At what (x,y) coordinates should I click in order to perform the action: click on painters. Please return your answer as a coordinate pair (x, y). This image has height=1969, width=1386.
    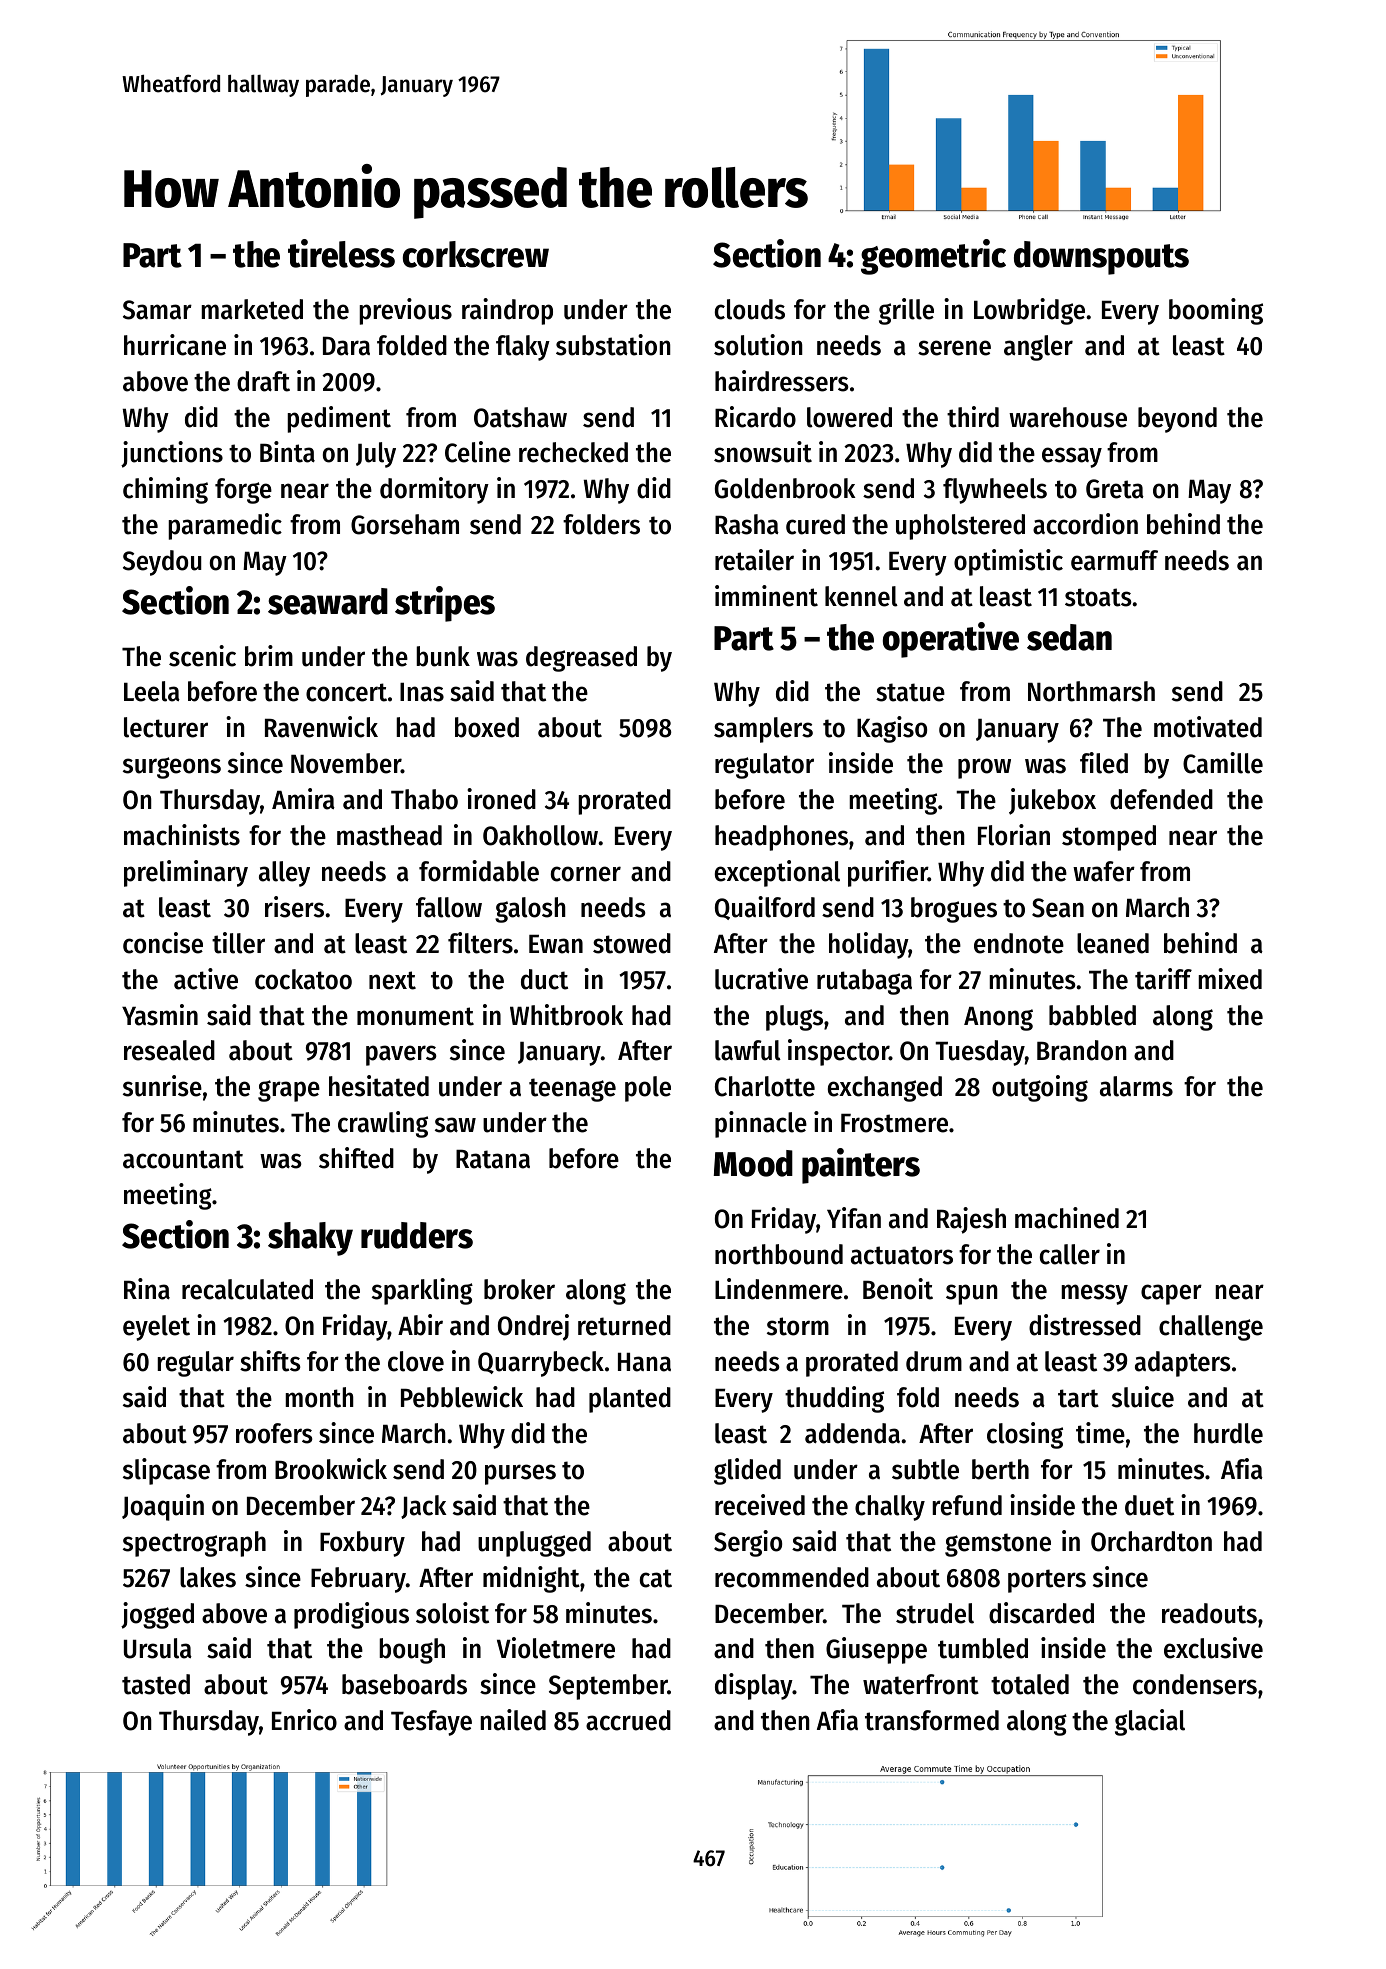
    Looking at the image, I should click on (861, 1166).
